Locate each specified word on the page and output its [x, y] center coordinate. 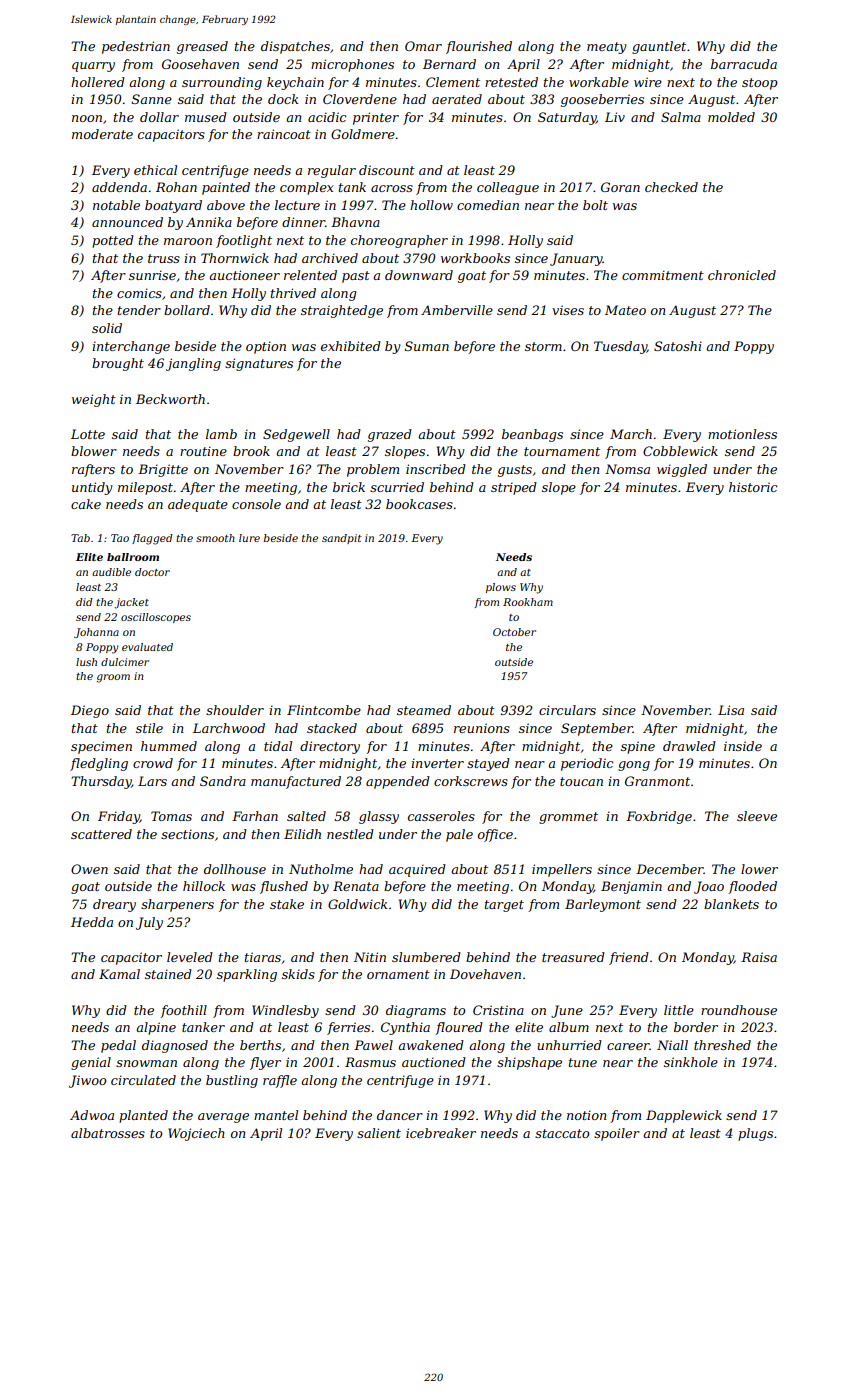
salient [379, 1133]
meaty [606, 48]
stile [149, 728]
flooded [752, 887]
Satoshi [678, 346]
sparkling [247, 975]
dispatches [295, 47]
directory [330, 747]
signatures [259, 364]
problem [373, 470]
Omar [423, 46]
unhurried [569, 1045]
